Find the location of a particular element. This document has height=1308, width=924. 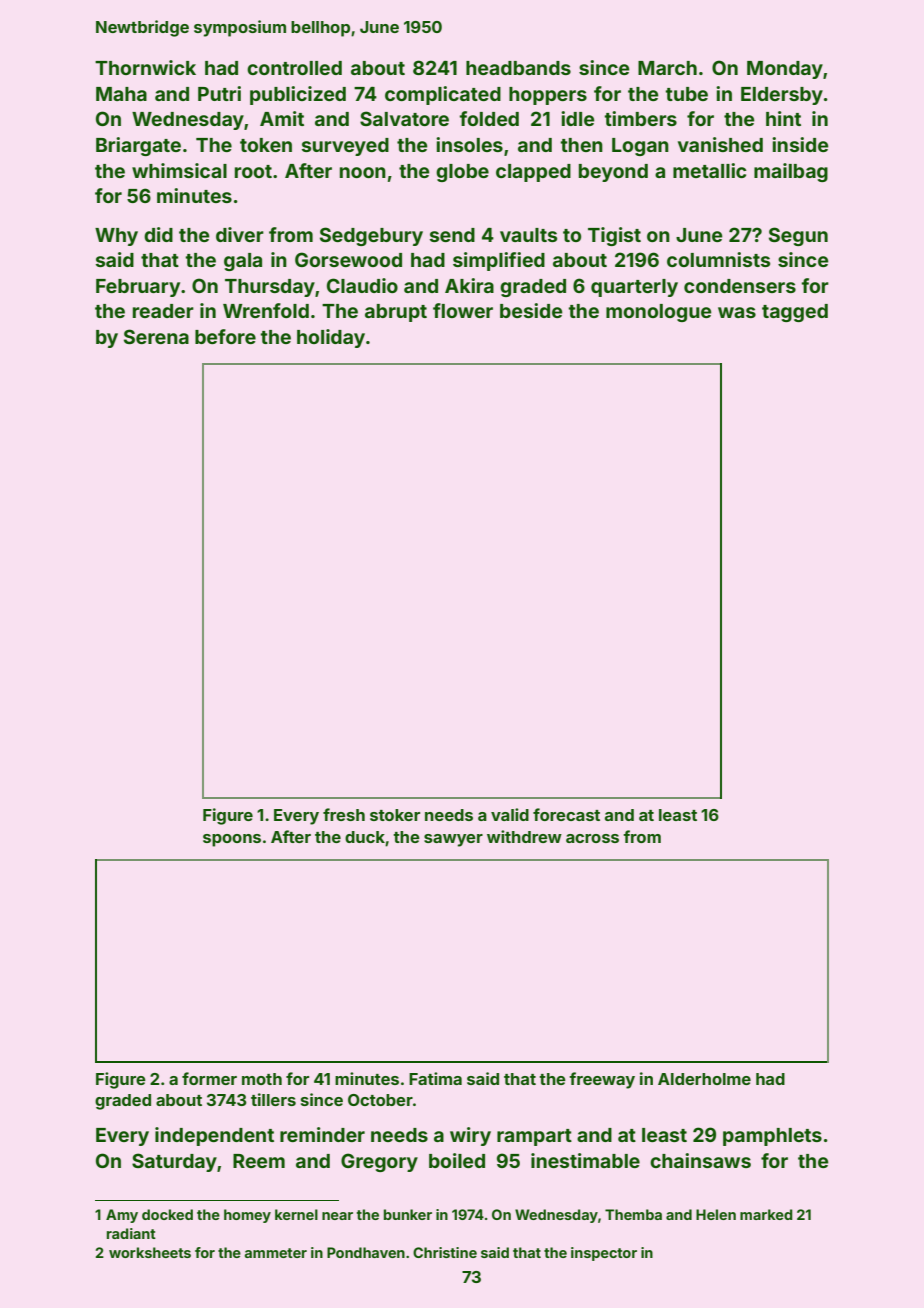

forecast is located at coordinates (566, 814).
